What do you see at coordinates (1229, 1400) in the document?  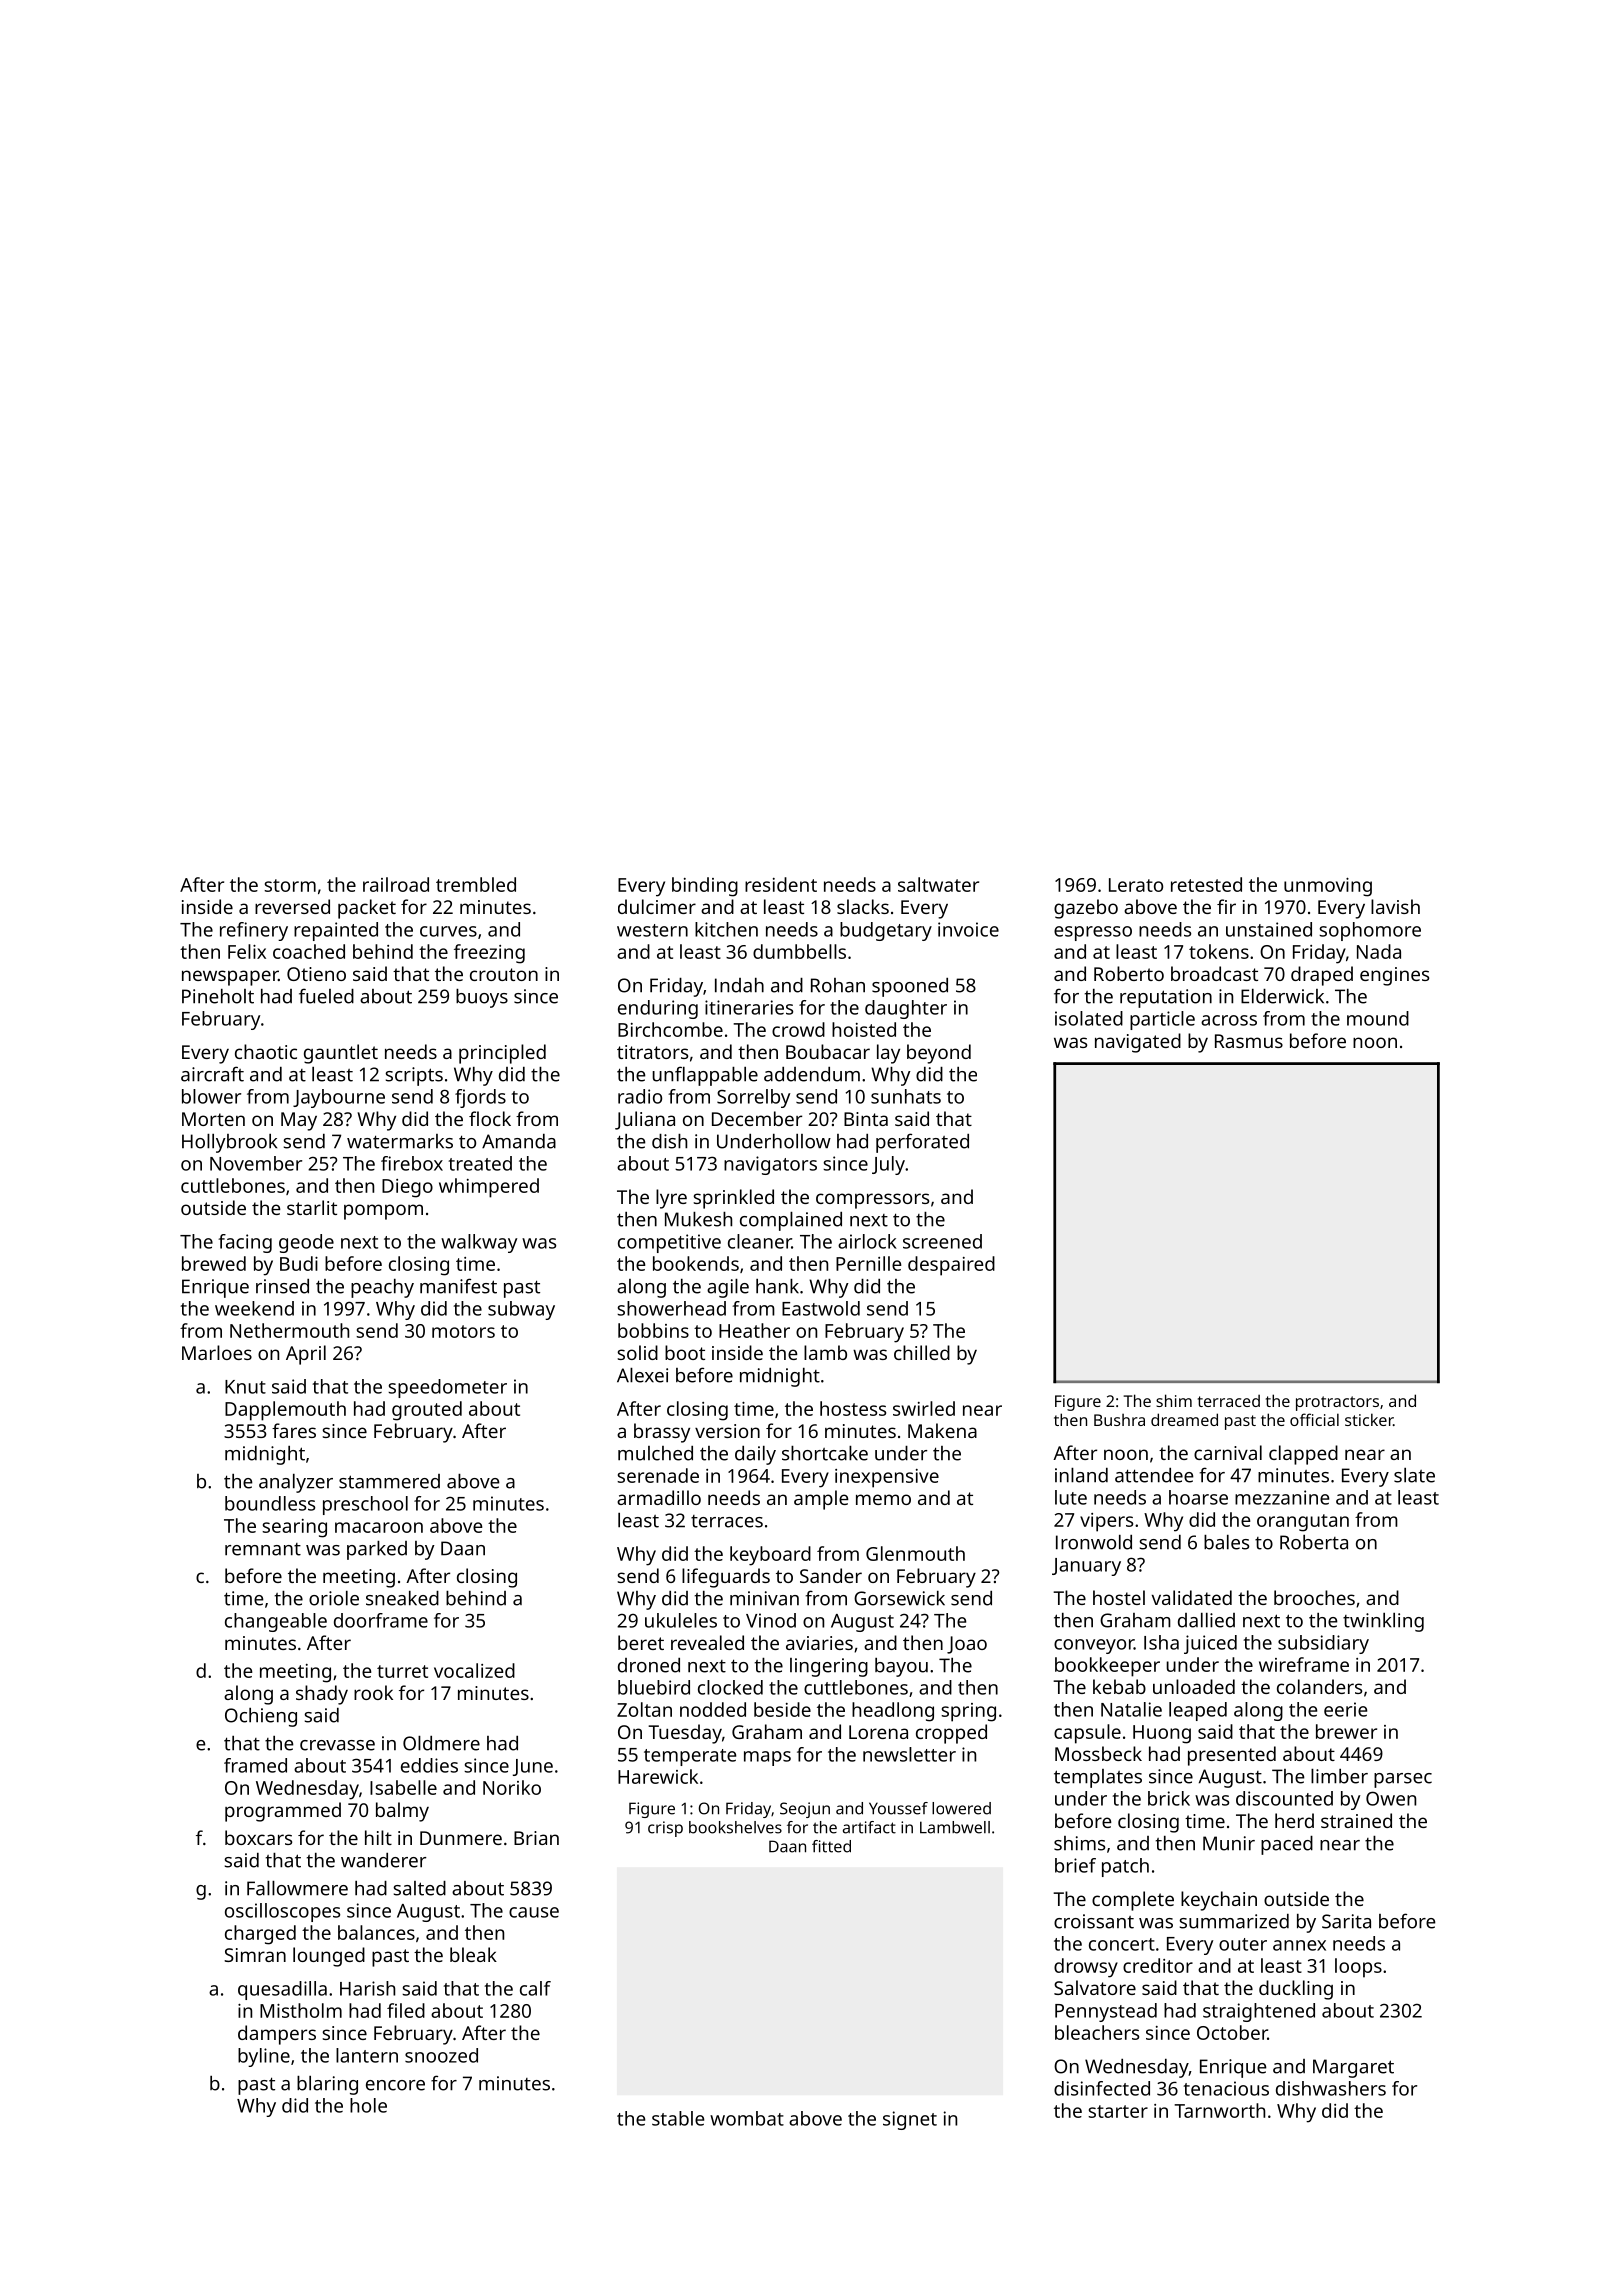 I see `terraced` at bounding box center [1229, 1400].
